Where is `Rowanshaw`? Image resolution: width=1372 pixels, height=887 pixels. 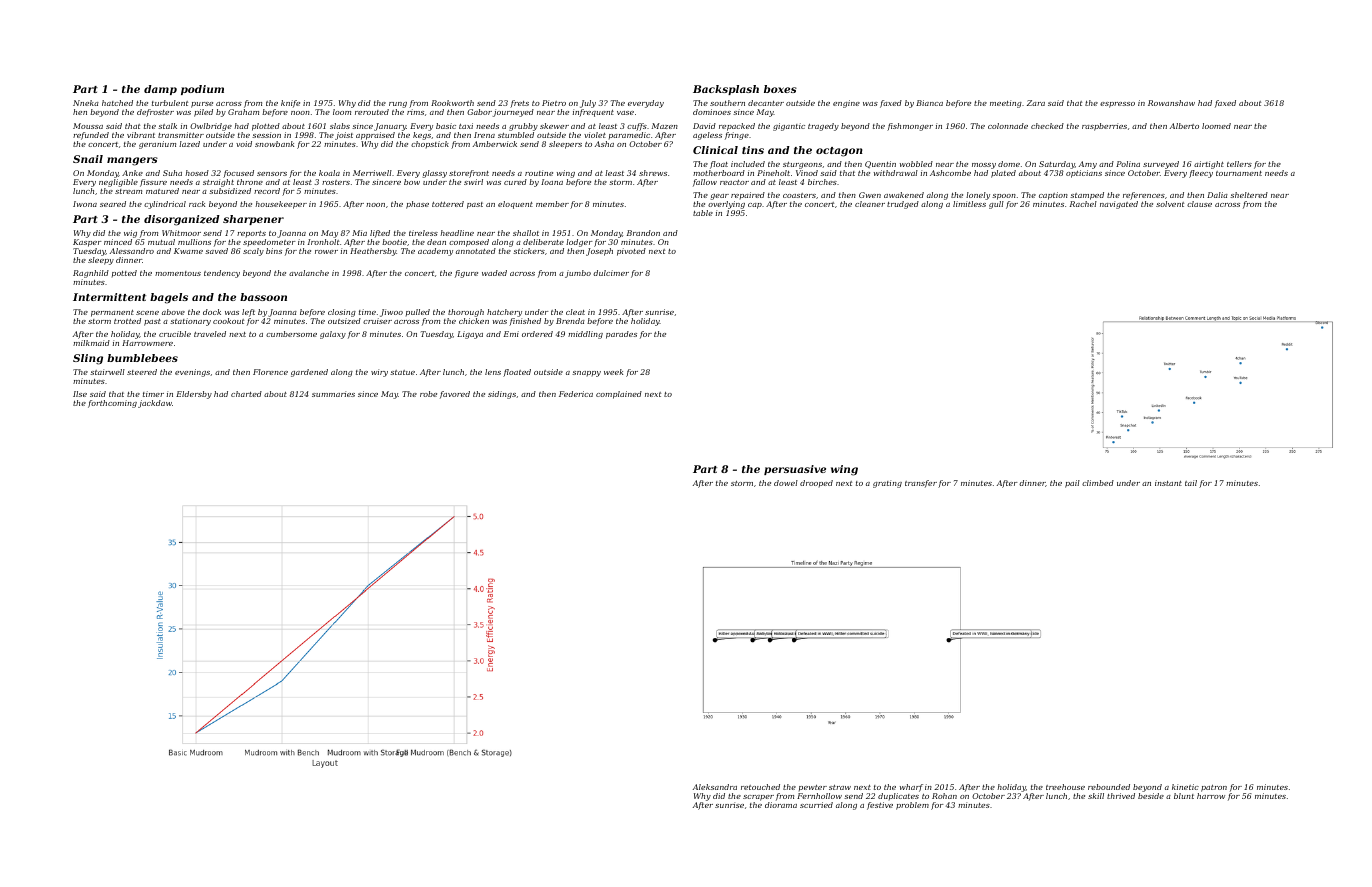
Rowanshaw is located at coordinates (1171, 103).
